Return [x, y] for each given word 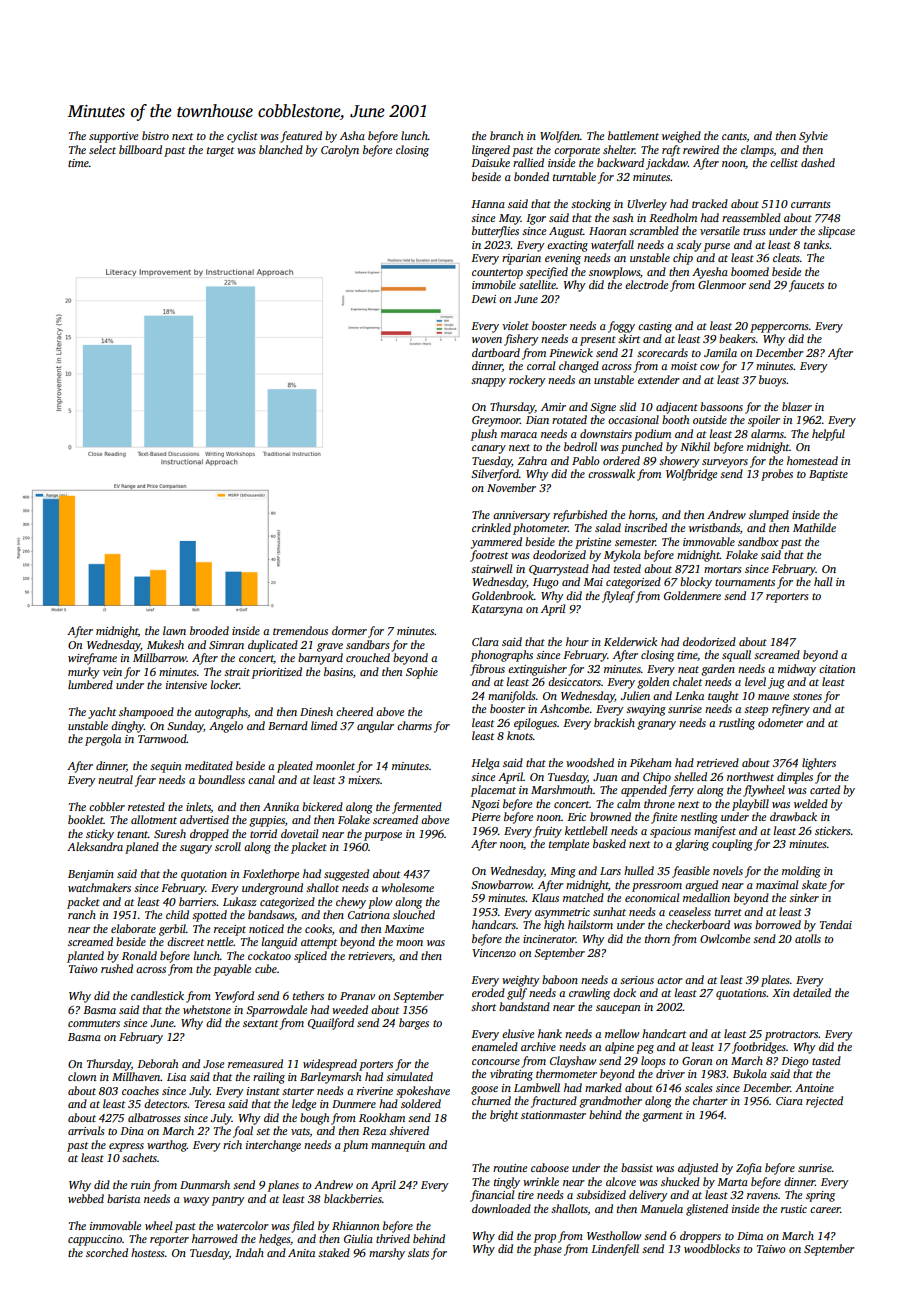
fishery [521, 340]
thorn [657, 938]
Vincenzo [494, 953]
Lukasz [240, 901]
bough [314, 1119]
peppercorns [779, 328]
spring [820, 1196]
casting [655, 327]
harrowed [215, 1238]
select [102, 149]
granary [656, 725]
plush [484, 435]
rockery [527, 381]
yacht [102, 713]
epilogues [535, 724]
